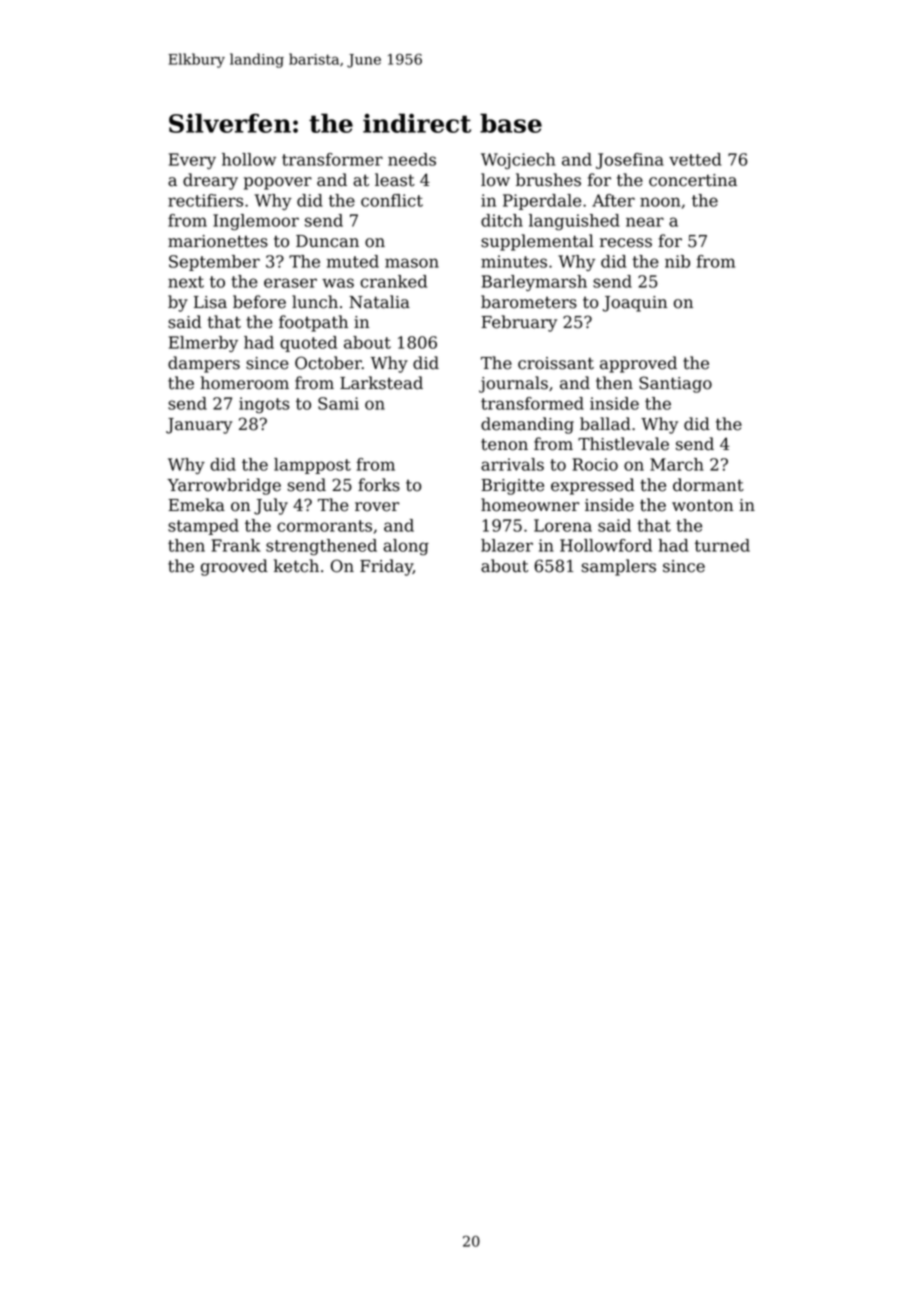 The image size is (924, 1311). Describe the element at coordinates (529, 302) in the screenshot. I see `barometers` at that location.
